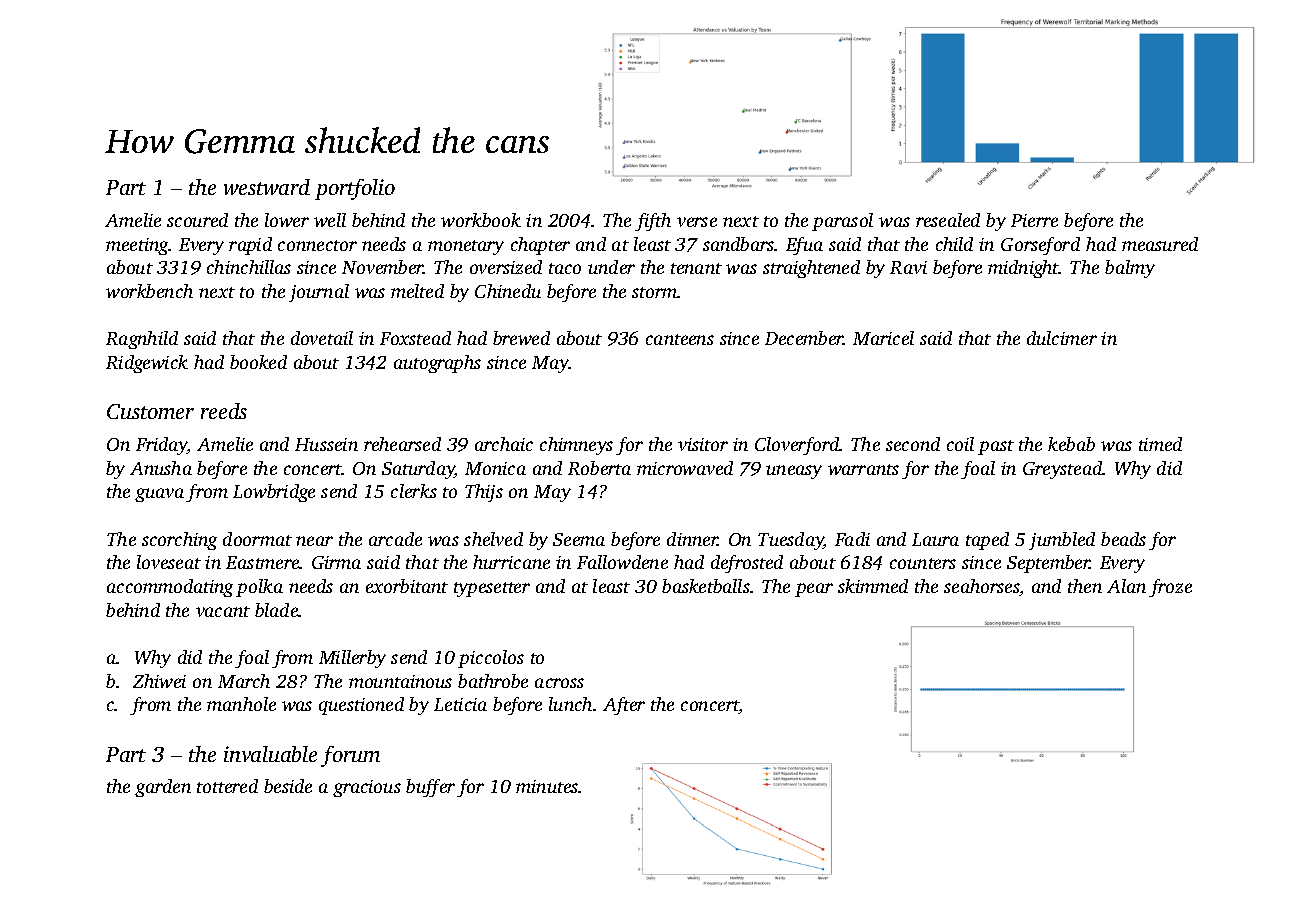 This image has width=1308, height=924. What do you see at coordinates (696, 268) in the image?
I see `tenant` at bounding box center [696, 268].
